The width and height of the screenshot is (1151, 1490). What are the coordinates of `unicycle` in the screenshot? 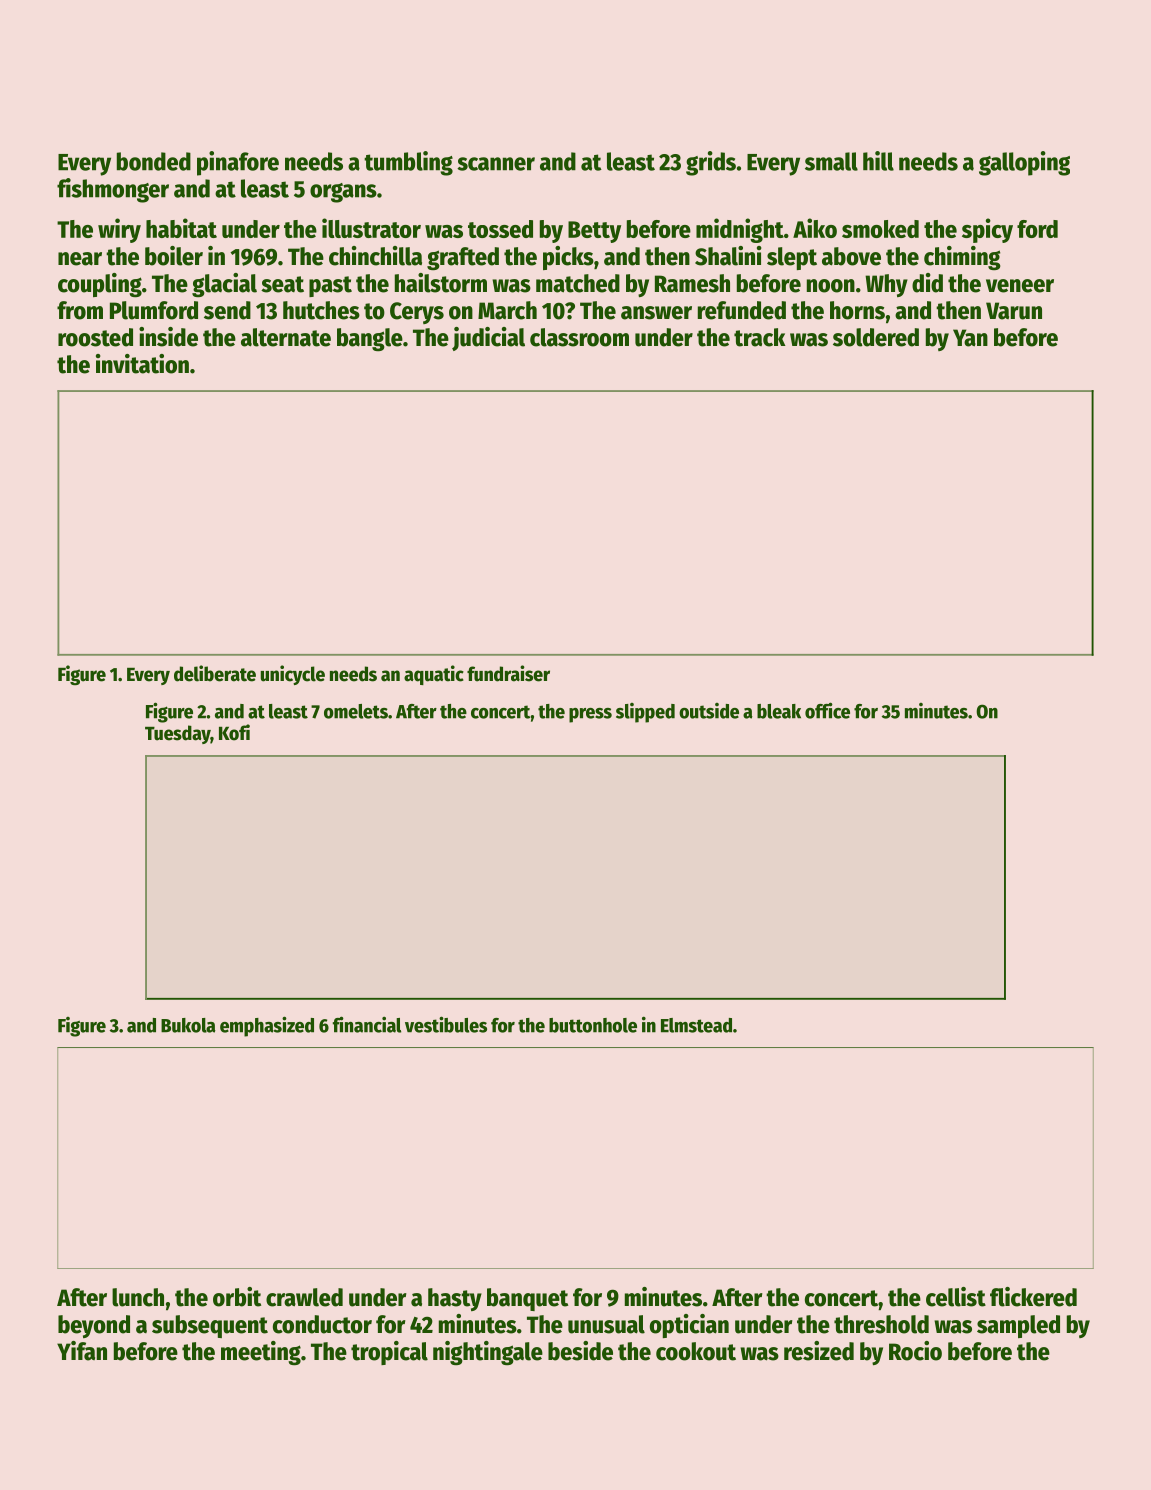 It's located at (293, 675).
